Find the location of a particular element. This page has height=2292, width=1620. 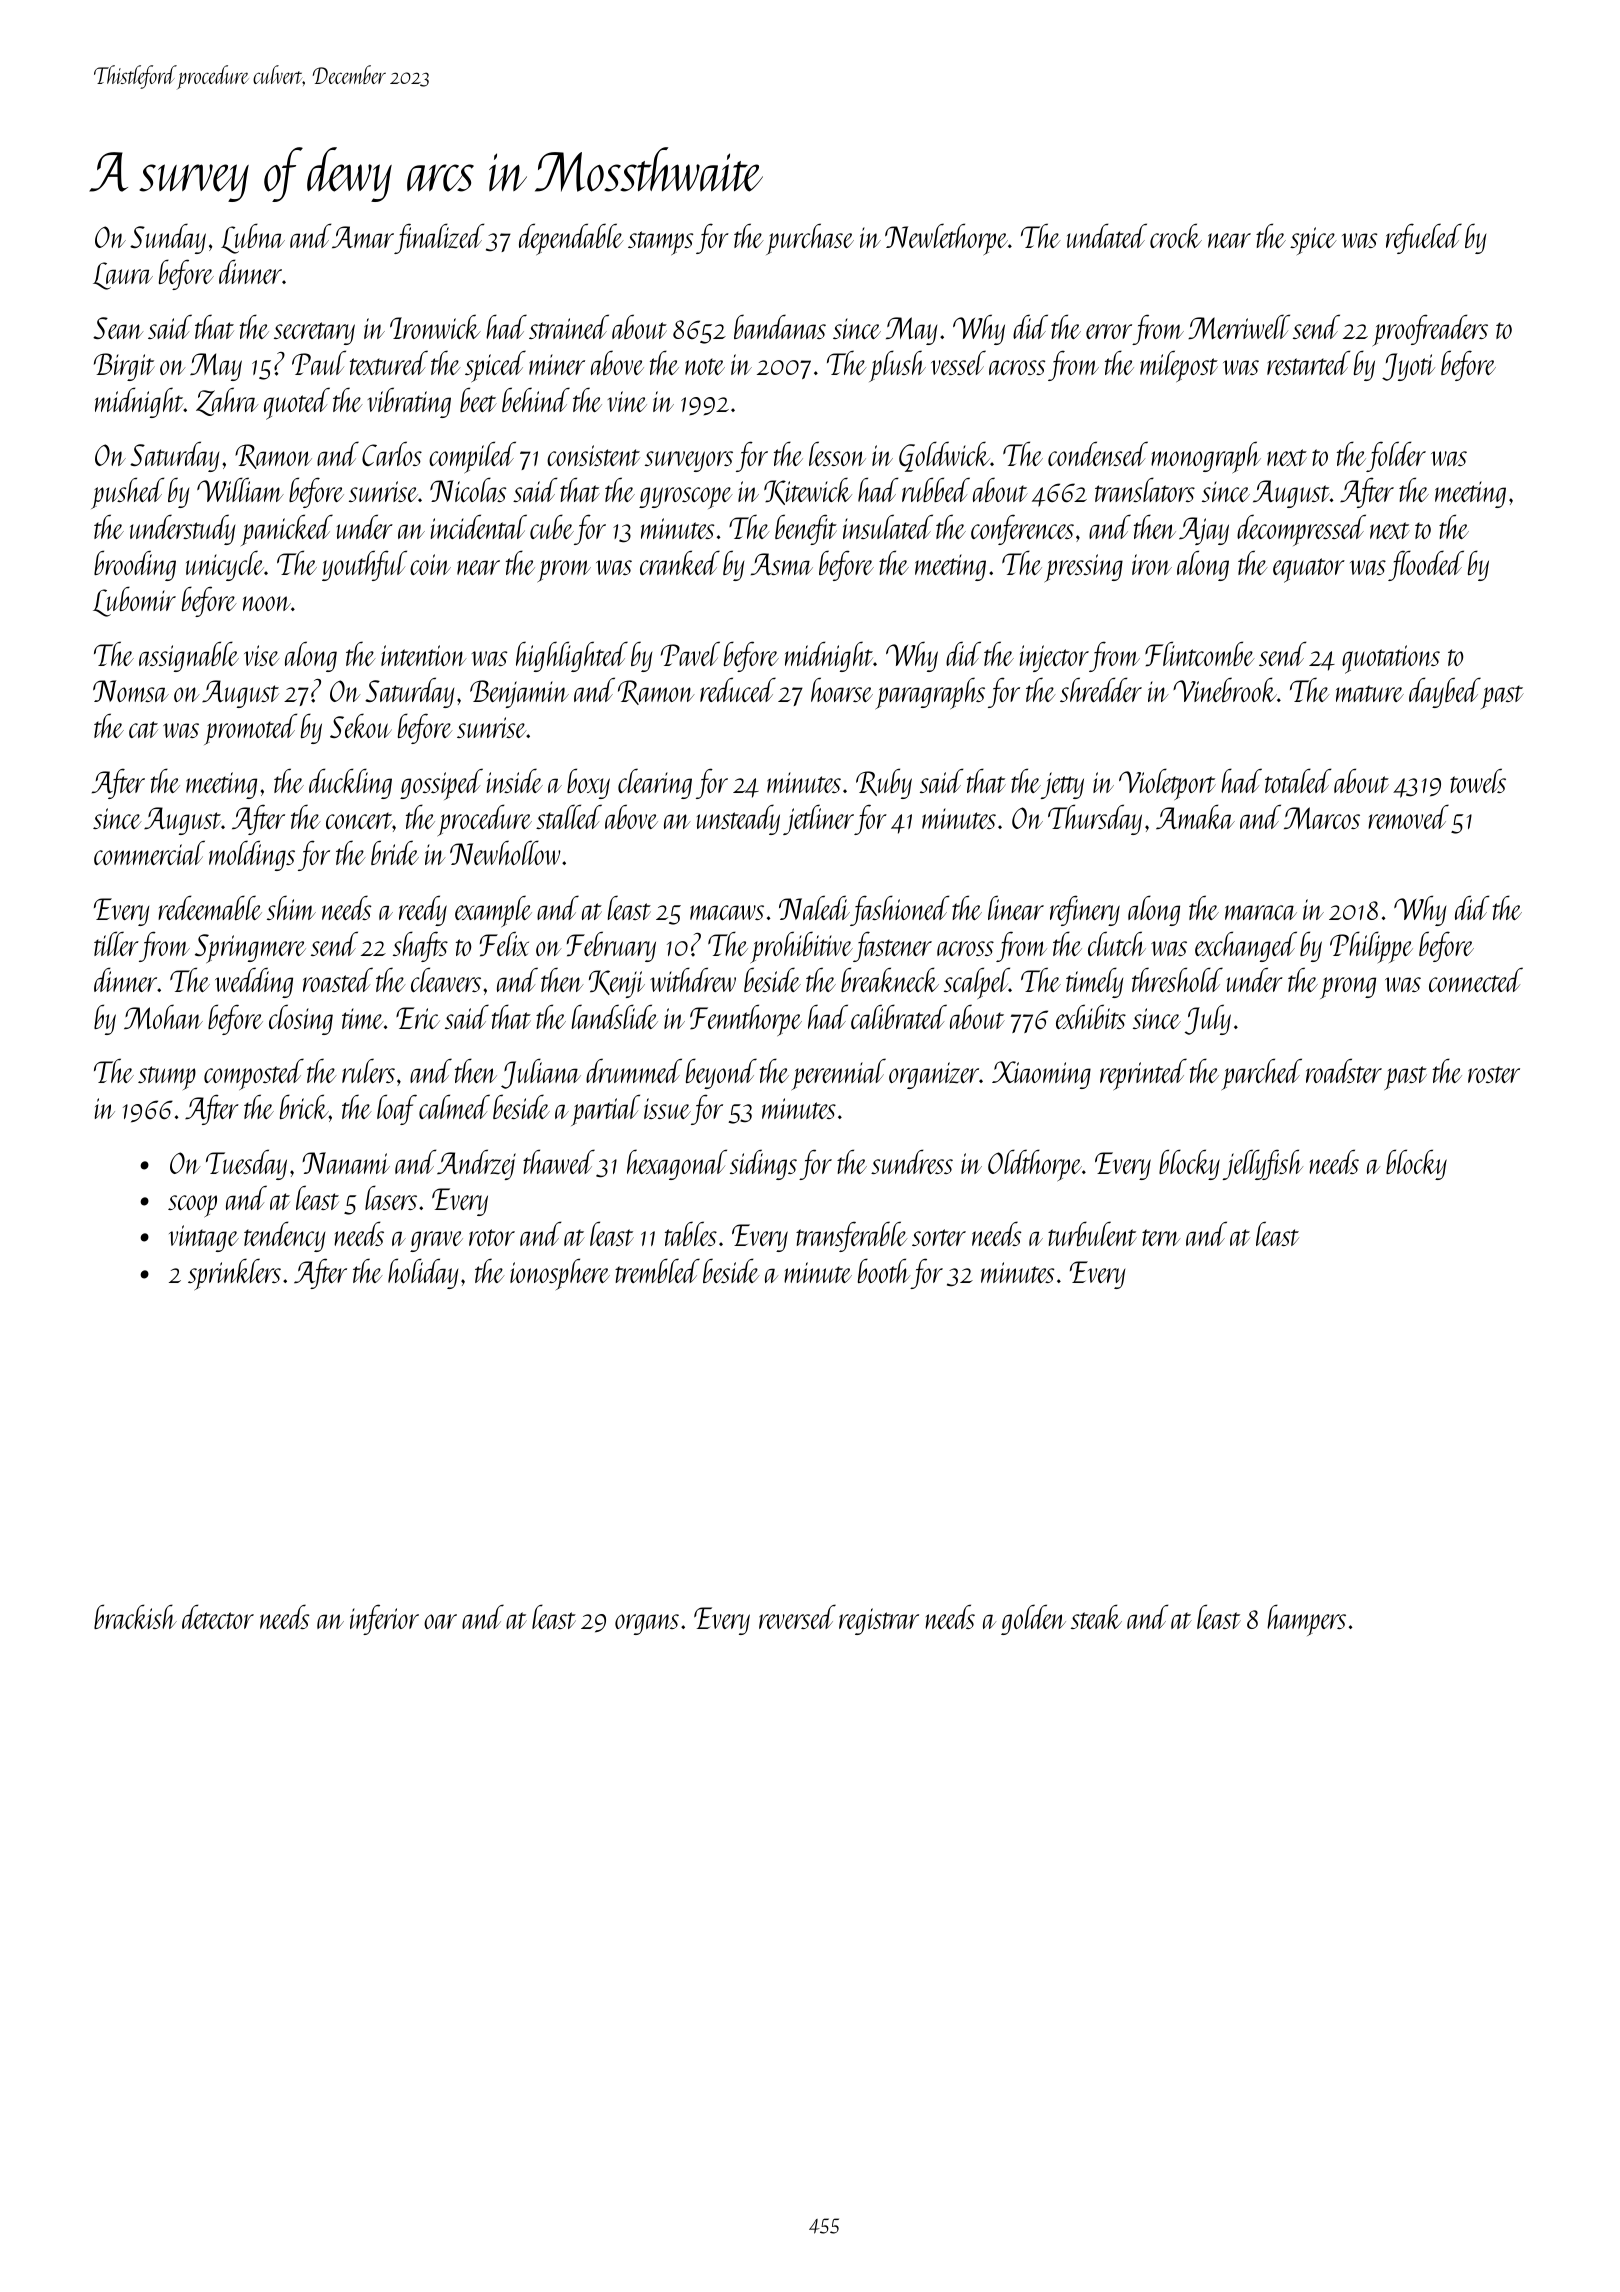

connected is located at coordinates (1476, 979).
